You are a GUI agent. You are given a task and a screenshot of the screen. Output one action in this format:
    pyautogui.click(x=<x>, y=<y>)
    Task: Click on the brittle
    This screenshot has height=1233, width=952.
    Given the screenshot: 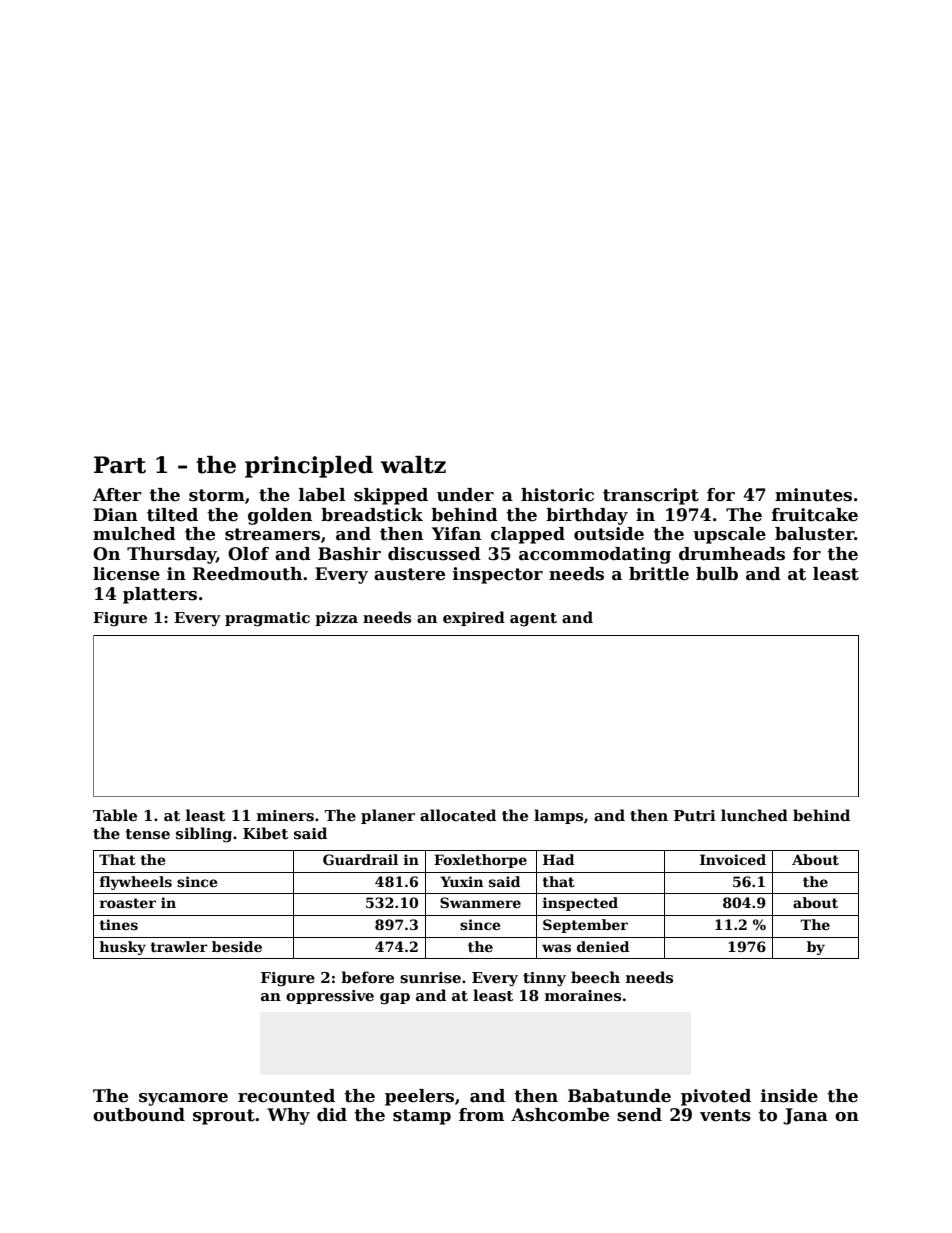 What is the action you would take?
    pyautogui.click(x=659, y=574)
